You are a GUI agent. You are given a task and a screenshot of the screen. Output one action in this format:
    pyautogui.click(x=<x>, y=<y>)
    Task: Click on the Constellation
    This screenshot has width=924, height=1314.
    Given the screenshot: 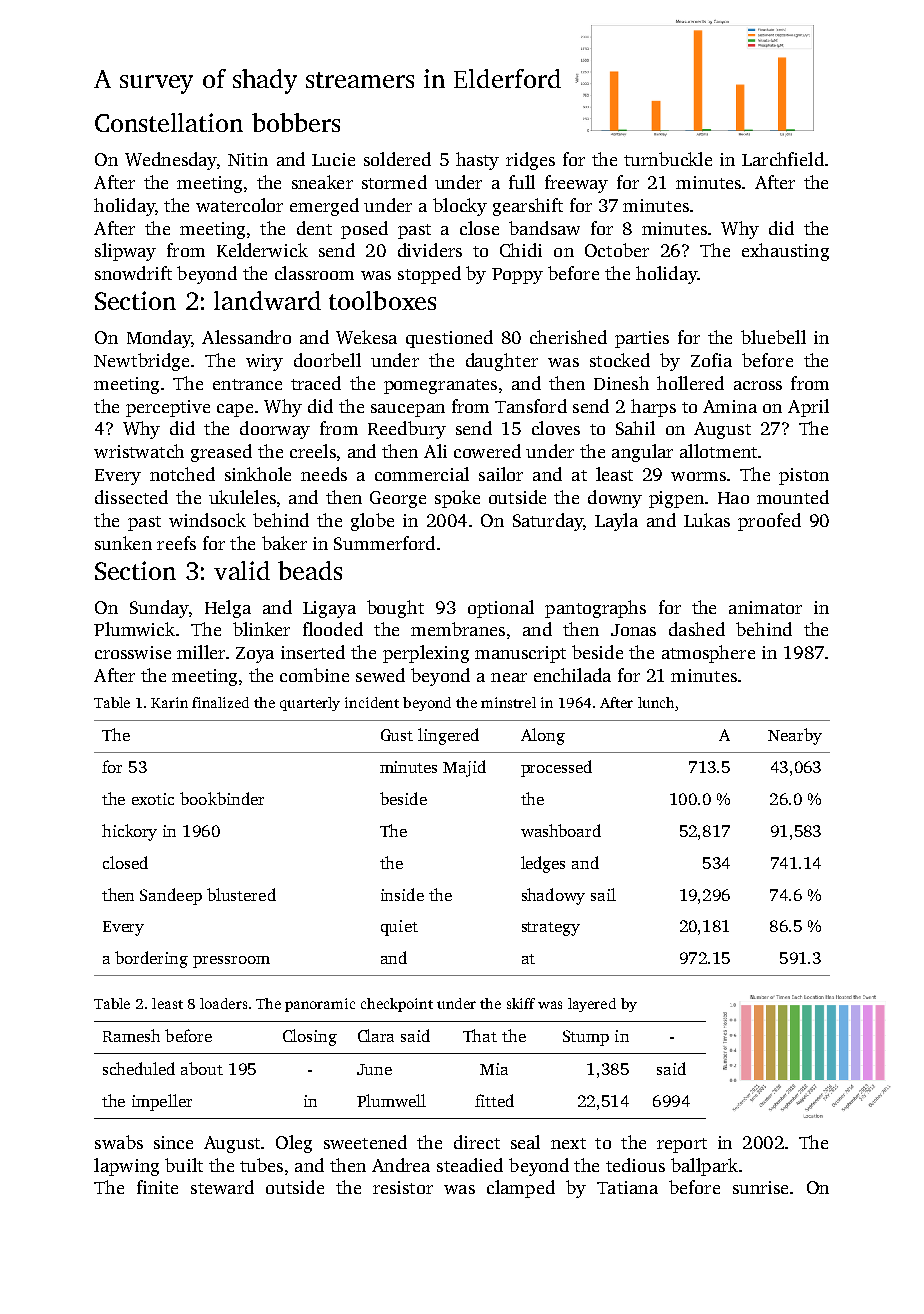 What is the action you would take?
    pyautogui.click(x=169, y=122)
